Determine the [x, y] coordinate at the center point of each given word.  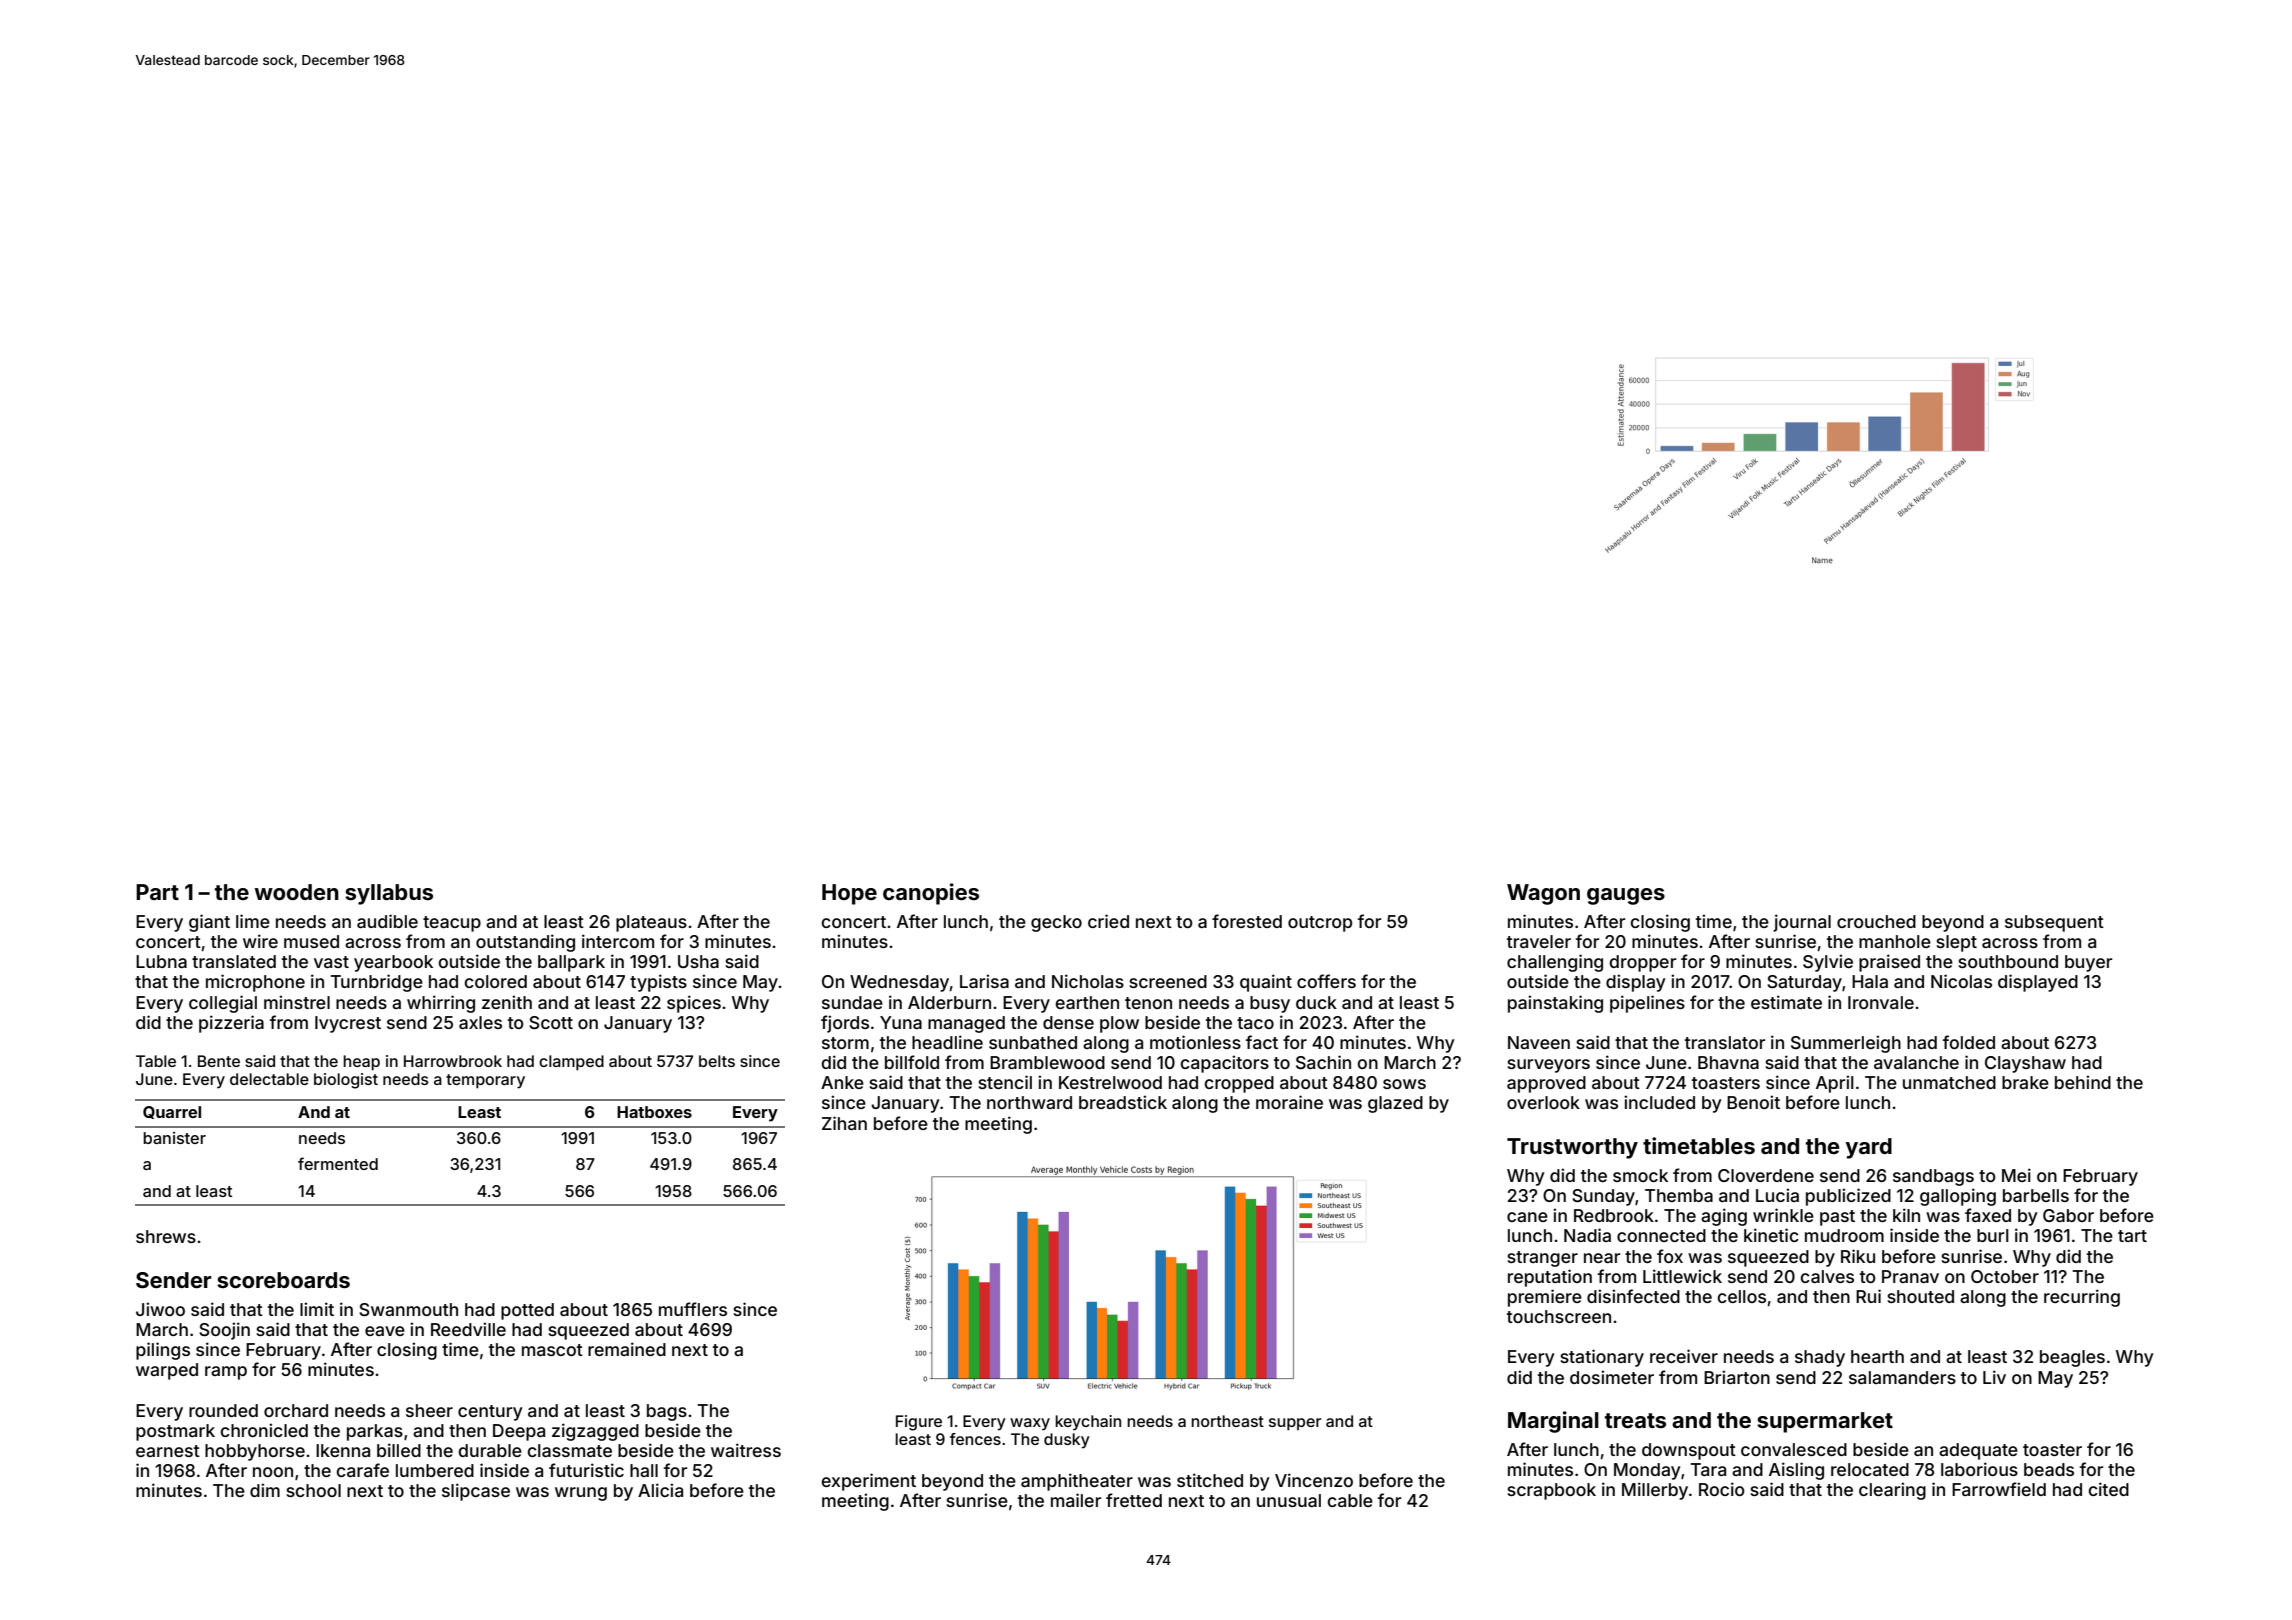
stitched [1210, 1480]
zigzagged [595, 1432]
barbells [2036, 1195]
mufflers [693, 1309]
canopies [931, 894]
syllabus [389, 894]
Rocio [1722, 1489]
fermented [338, 1163]
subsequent [2054, 923]
